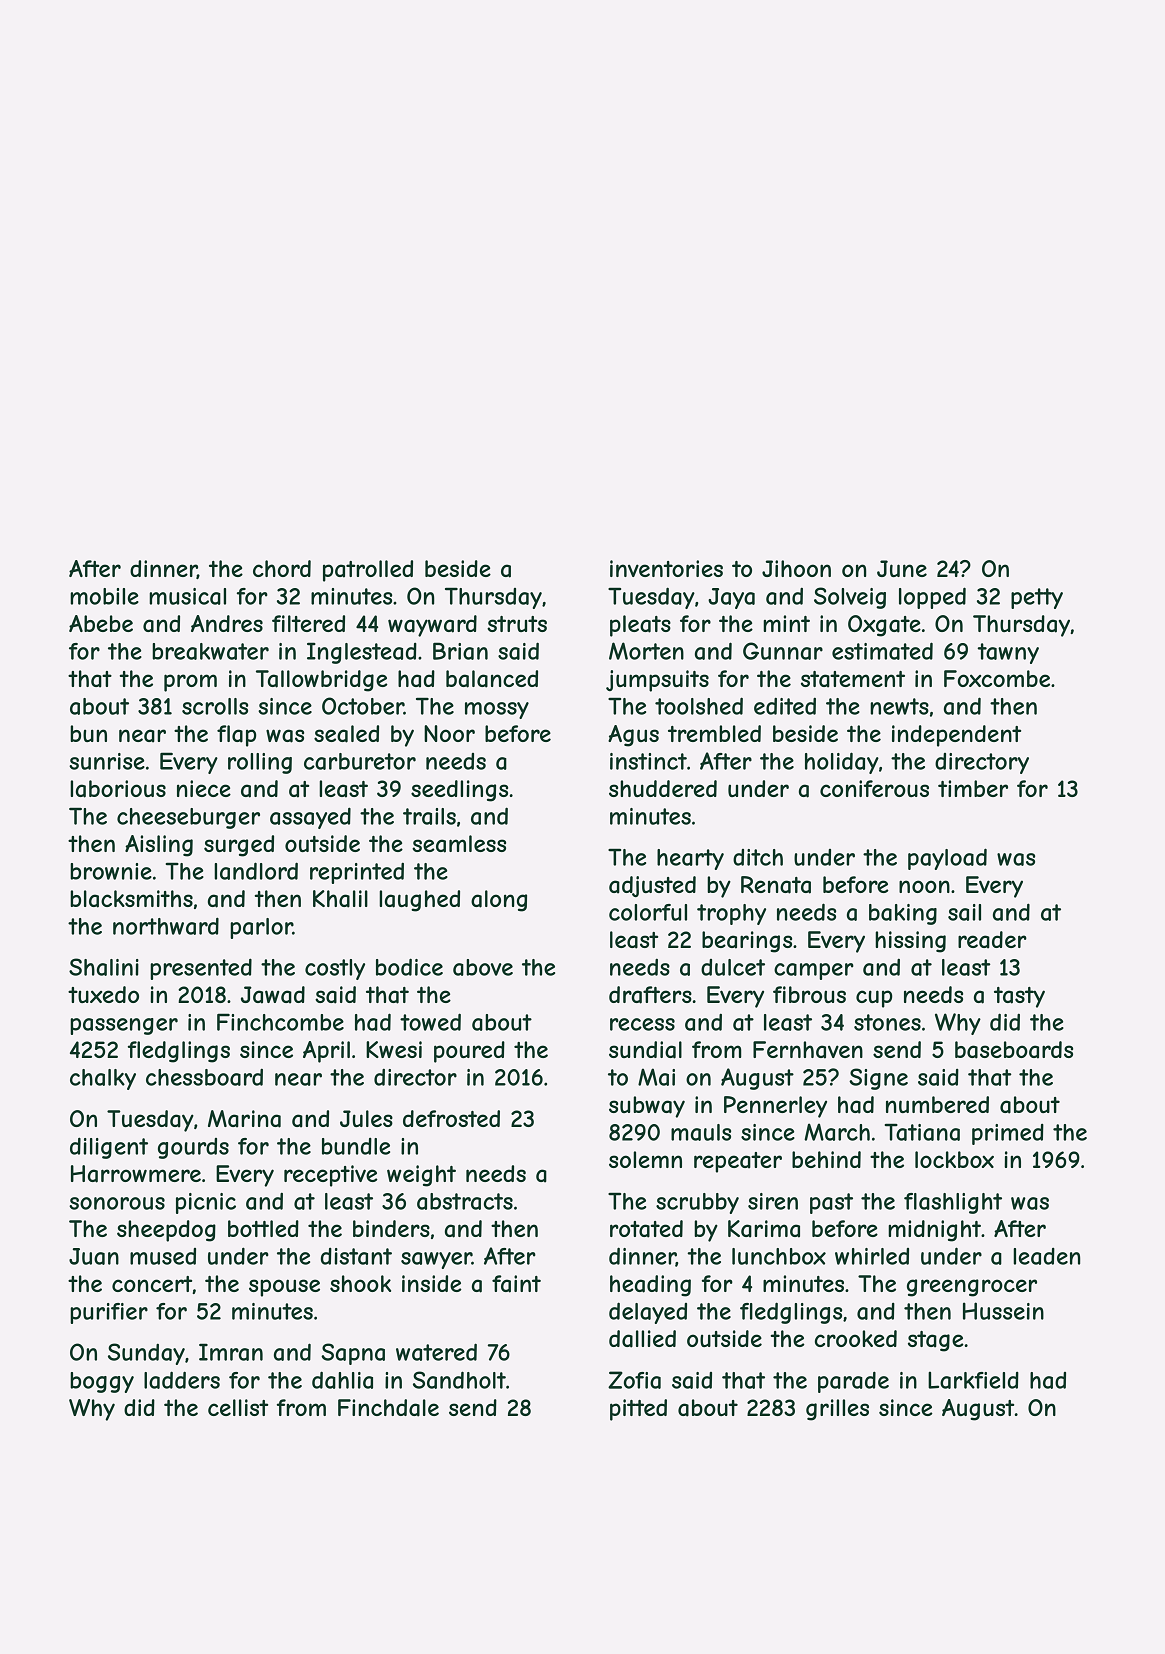  Describe the element at coordinates (837, 1410) in the page. I see `grilles` at that location.
